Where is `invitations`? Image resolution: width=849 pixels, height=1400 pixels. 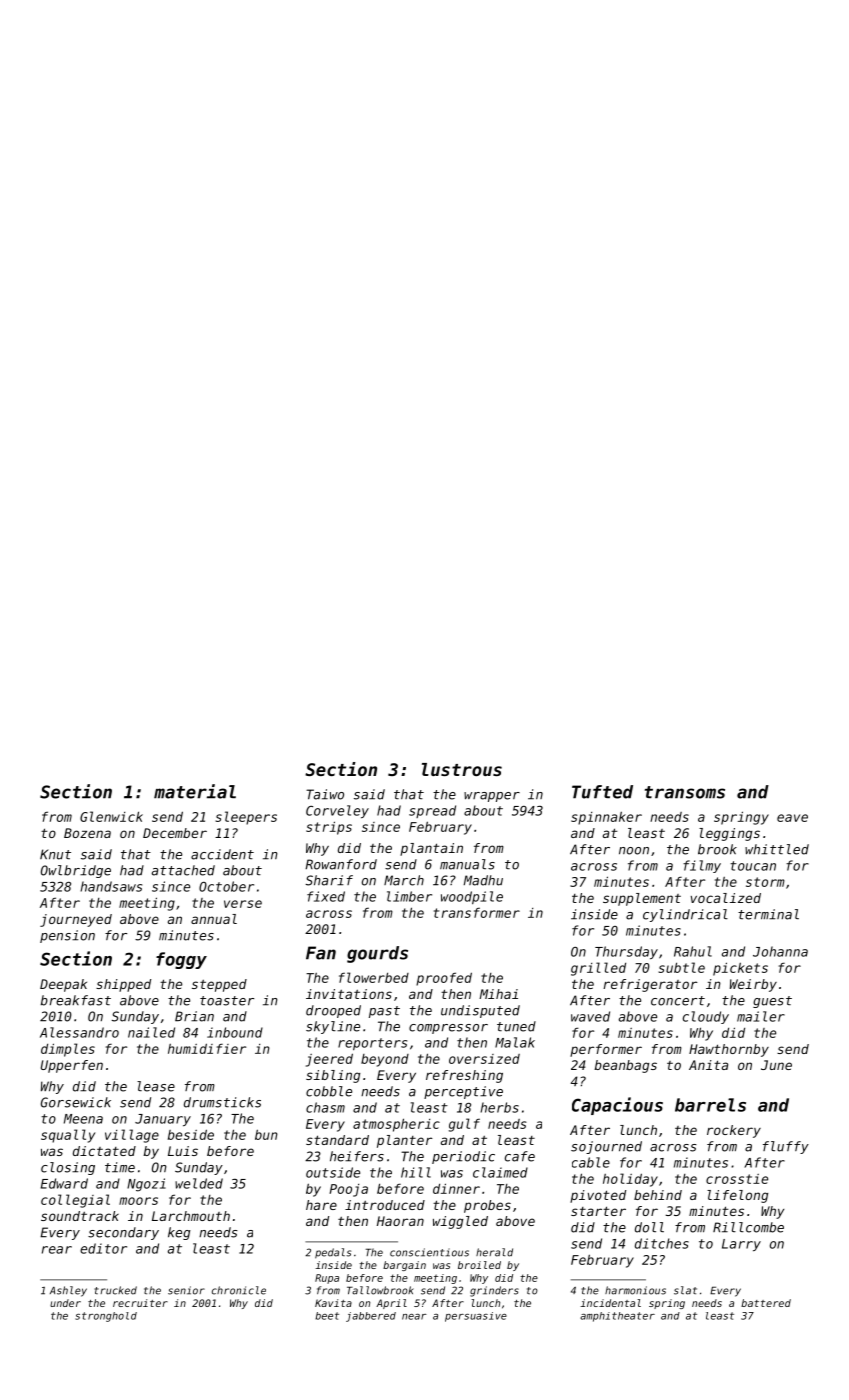 invitations is located at coordinates (349, 994).
